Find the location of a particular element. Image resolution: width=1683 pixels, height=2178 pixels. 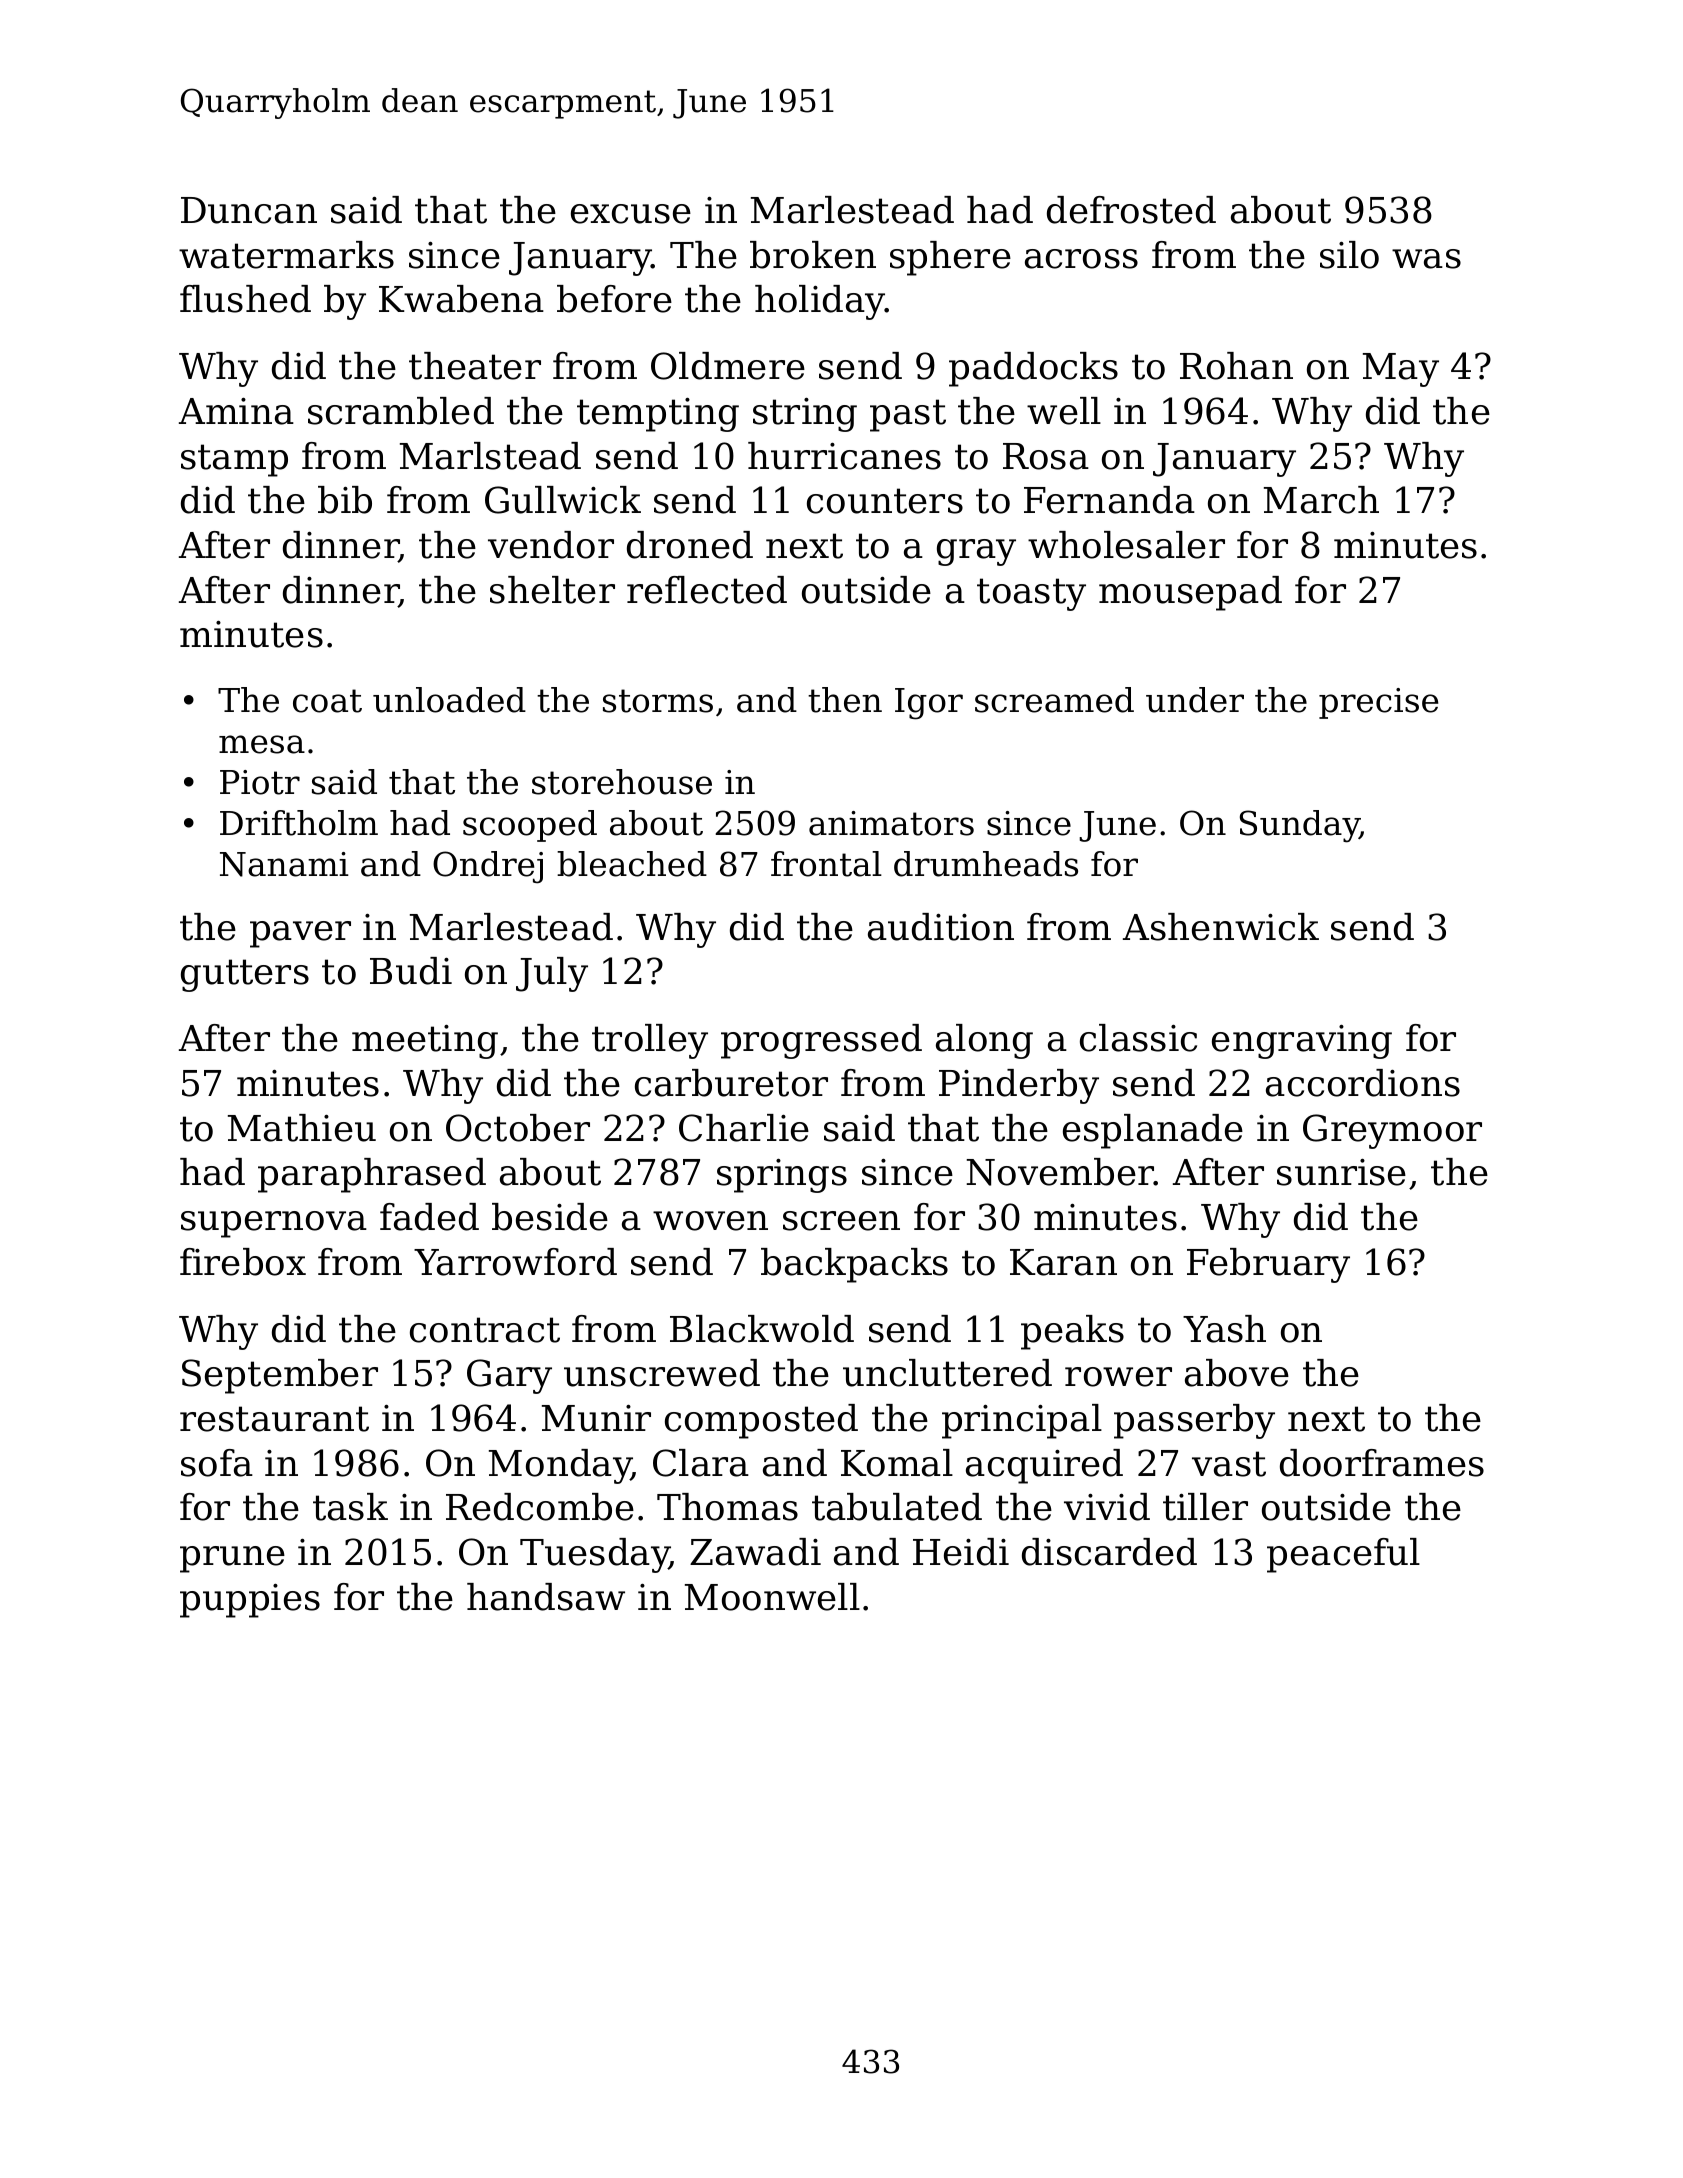

Rohan is located at coordinates (1236, 366).
